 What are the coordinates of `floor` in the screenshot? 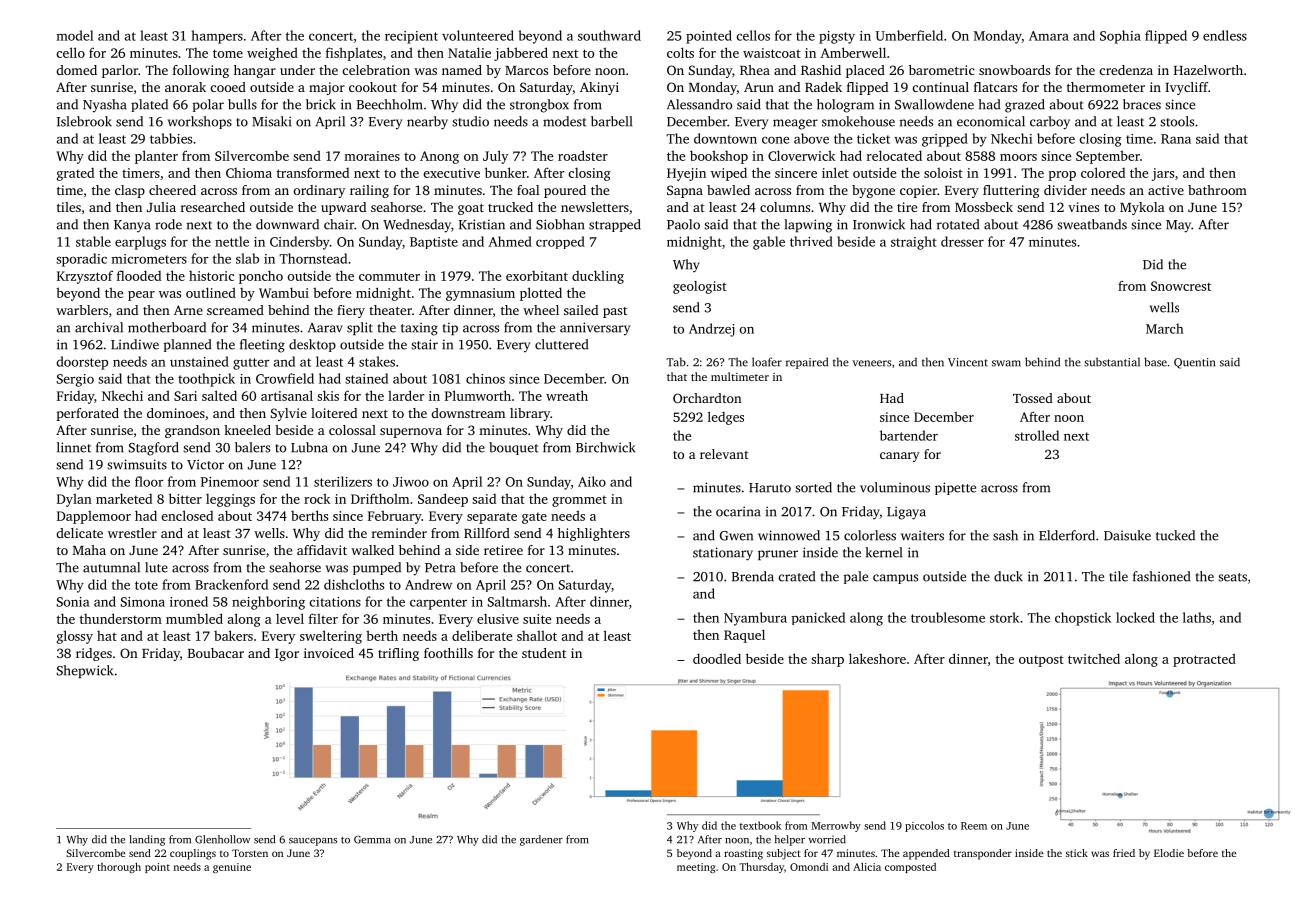 It's located at (149, 481).
